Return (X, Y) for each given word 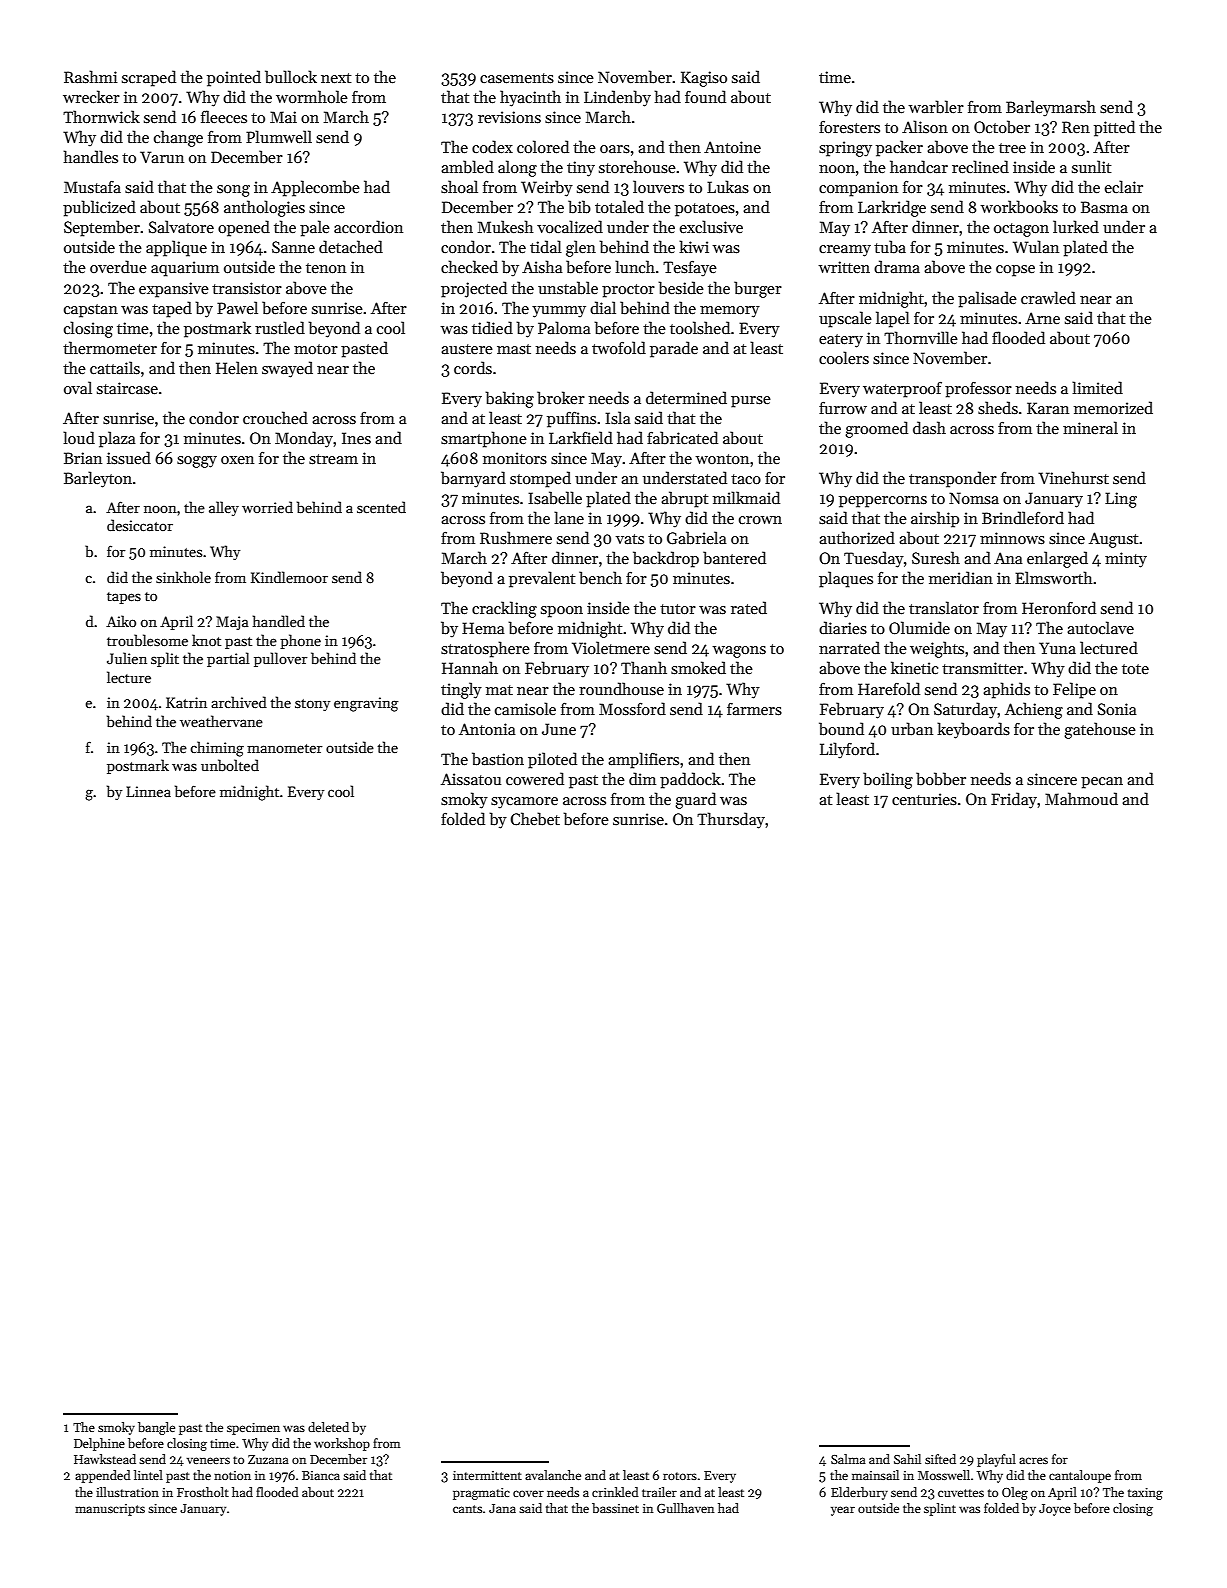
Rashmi (91, 76)
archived (239, 702)
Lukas (728, 187)
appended (103, 1476)
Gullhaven (685, 1508)
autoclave (1100, 627)
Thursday (731, 820)
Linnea (148, 791)
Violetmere (611, 647)
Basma (1104, 207)
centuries (924, 799)
